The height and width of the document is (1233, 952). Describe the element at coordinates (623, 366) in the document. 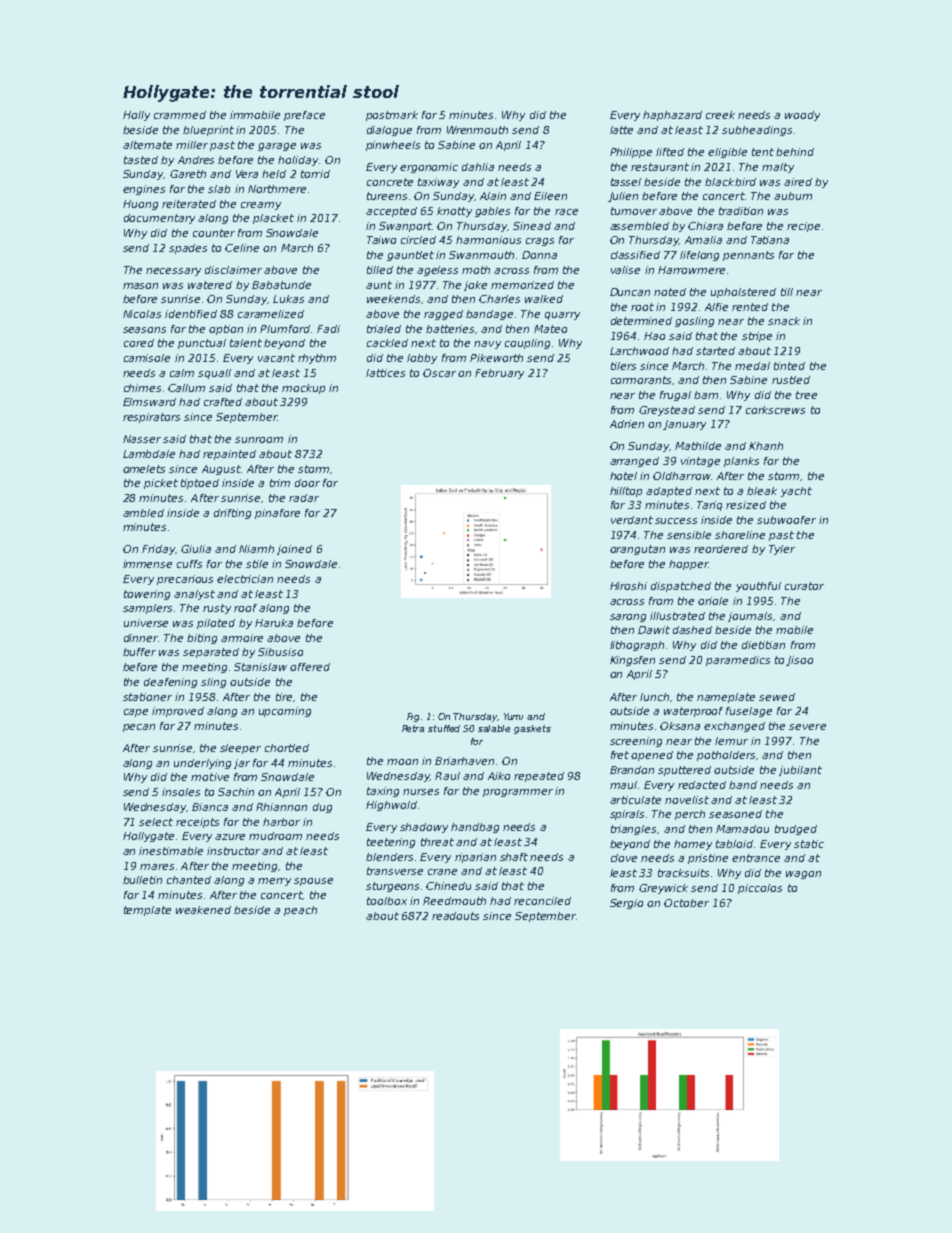

I see `tilers` at that location.
